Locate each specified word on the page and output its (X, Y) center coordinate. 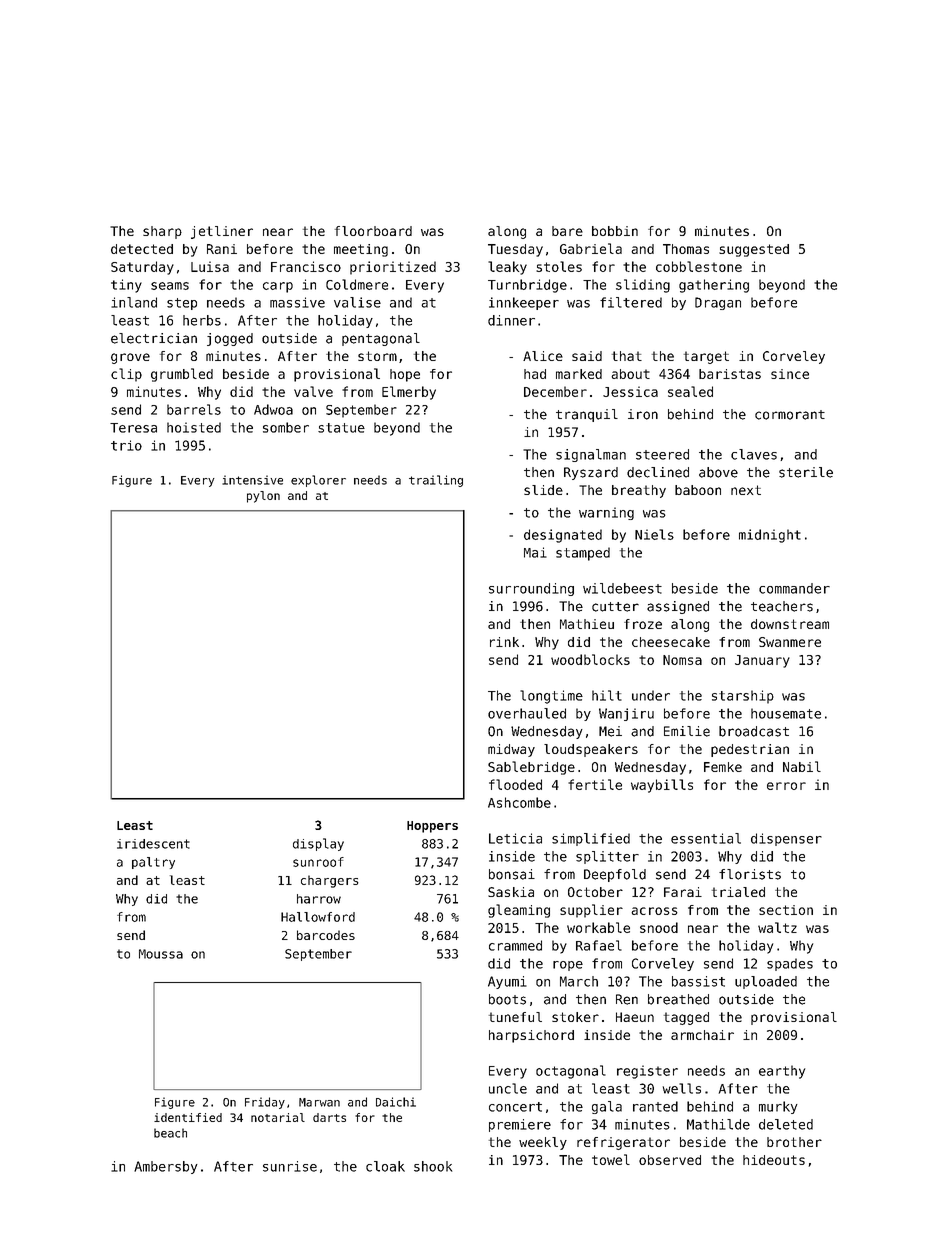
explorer (318, 481)
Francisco (306, 266)
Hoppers (432, 827)
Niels (654, 534)
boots (507, 999)
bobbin (615, 231)
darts (329, 1117)
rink (504, 642)
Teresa (133, 428)
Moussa (161, 954)
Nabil (802, 766)
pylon (263, 497)
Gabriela (591, 248)
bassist (698, 981)
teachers (782, 606)
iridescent (153, 844)
